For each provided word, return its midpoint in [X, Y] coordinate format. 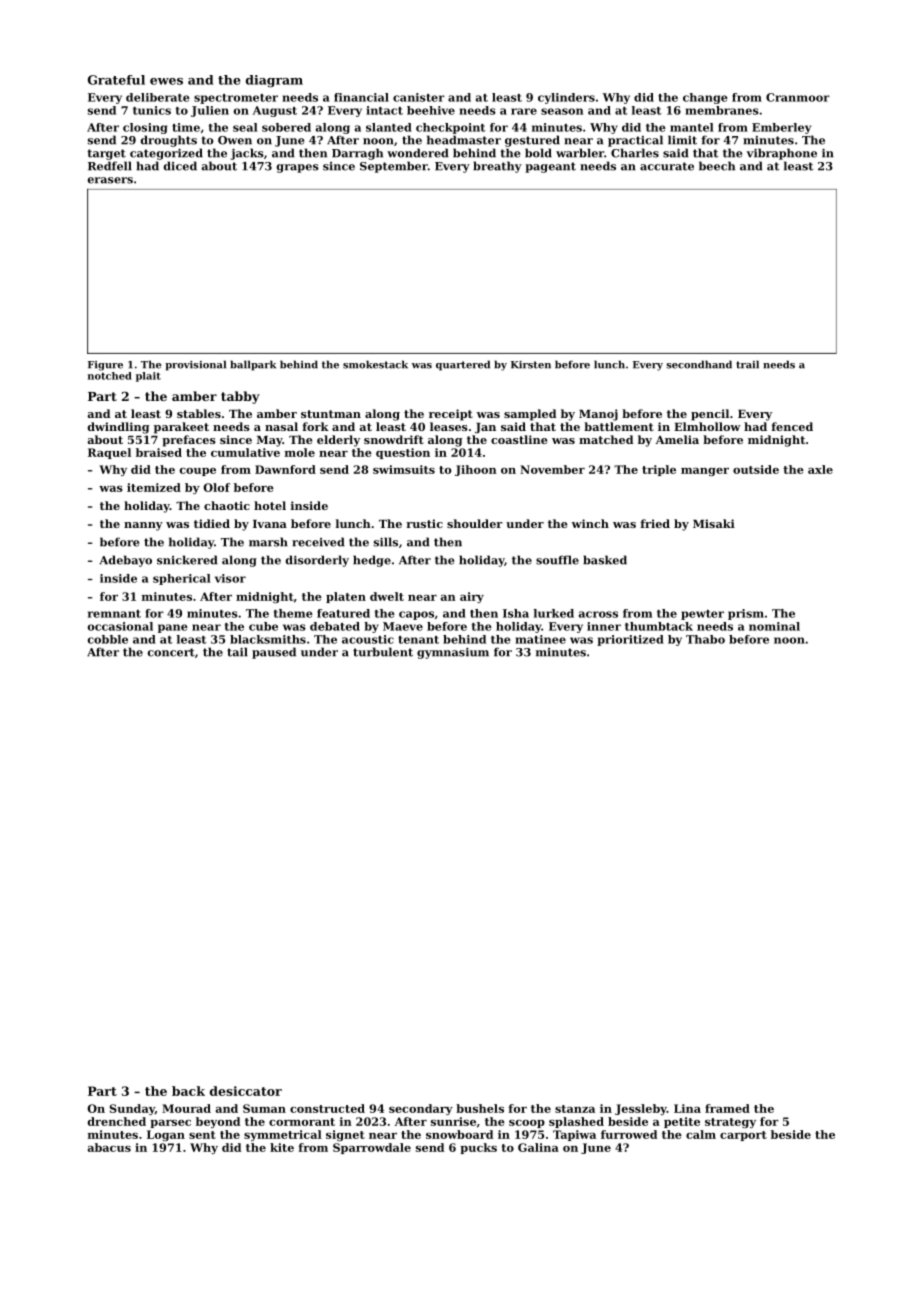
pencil [710, 415]
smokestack [375, 364]
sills [386, 542]
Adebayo [125, 561]
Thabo [705, 639]
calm [701, 1134]
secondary [421, 1109]
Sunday [132, 1109]
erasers [110, 180]
